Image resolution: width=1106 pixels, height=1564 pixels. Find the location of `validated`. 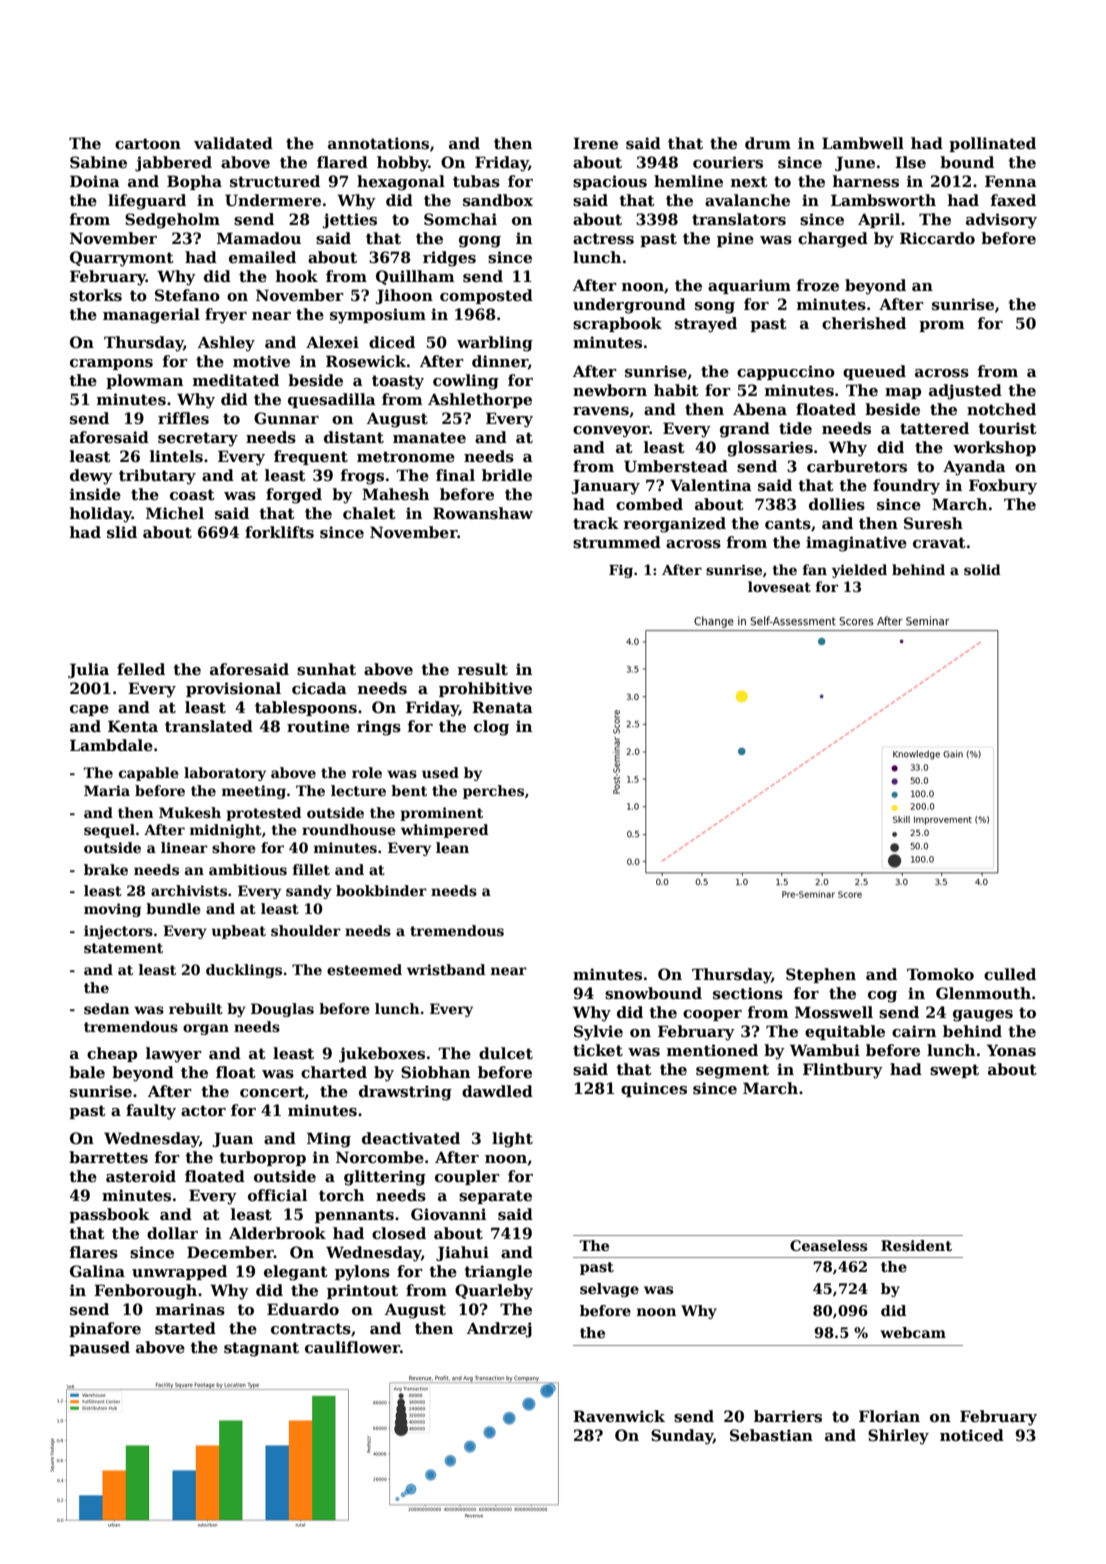

validated is located at coordinates (233, 143).
